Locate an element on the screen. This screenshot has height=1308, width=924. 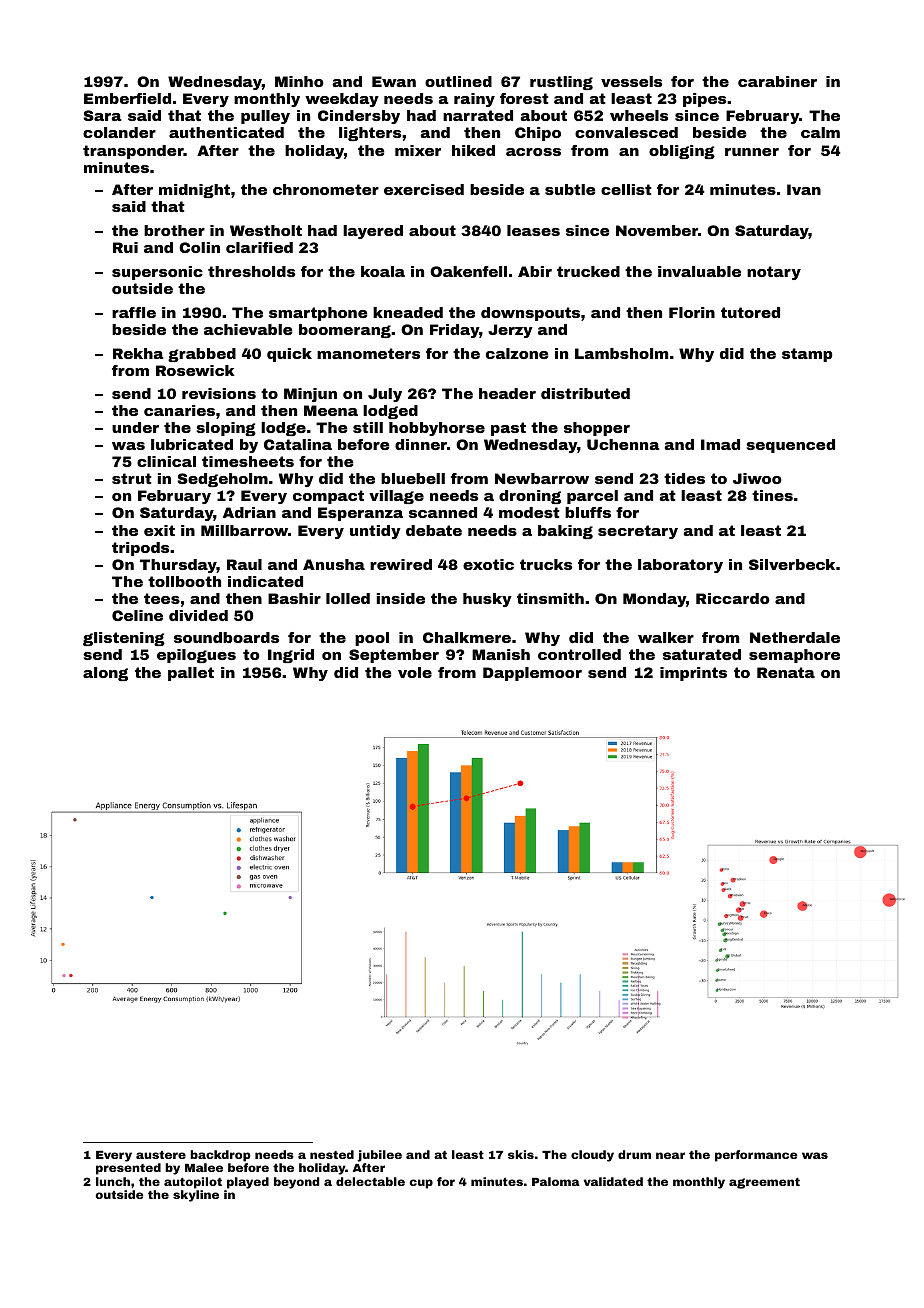
rustling is located at coordinates (561, 83).
